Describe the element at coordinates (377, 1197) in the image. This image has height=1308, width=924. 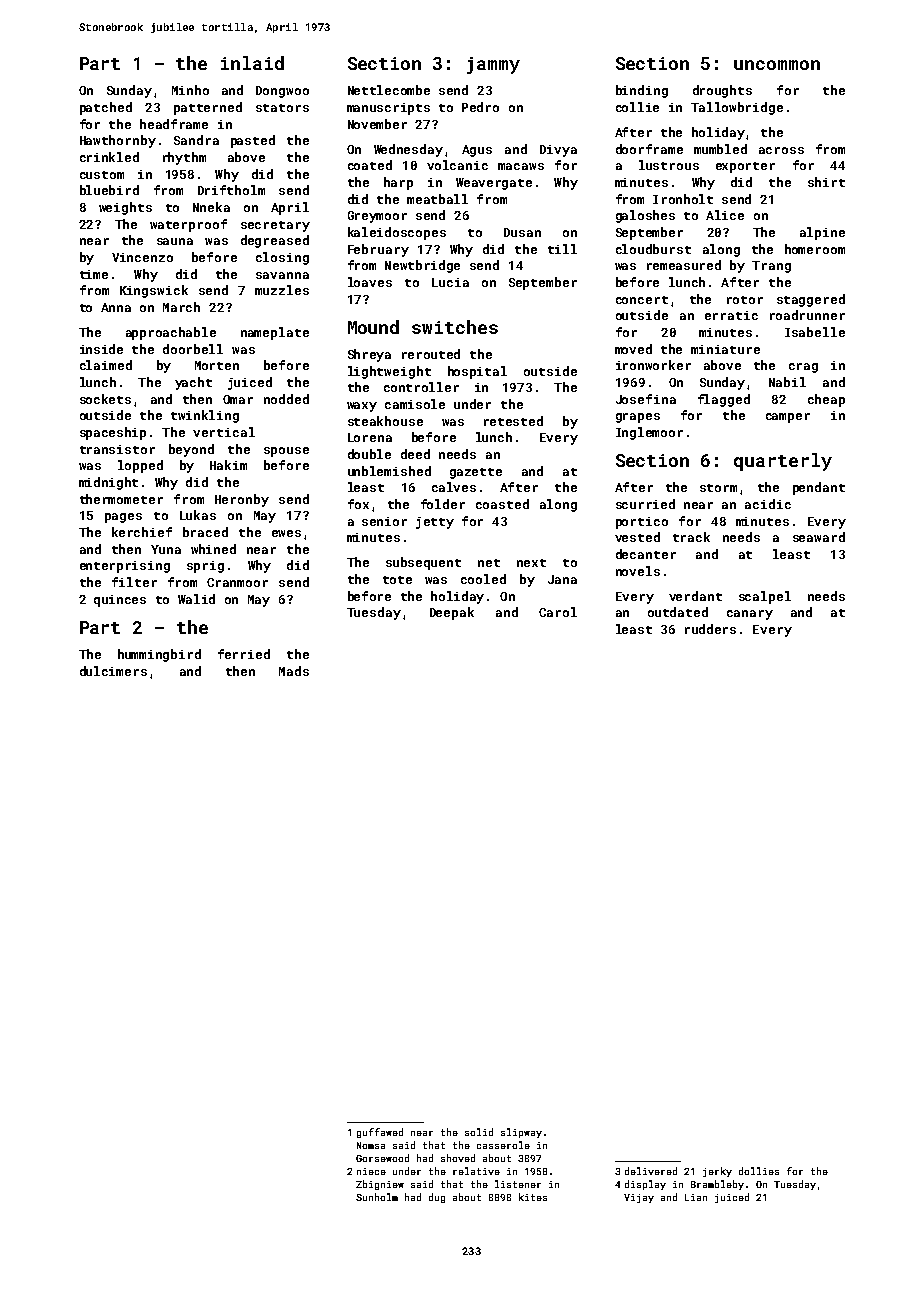
I see `Sunholm` at that location.
